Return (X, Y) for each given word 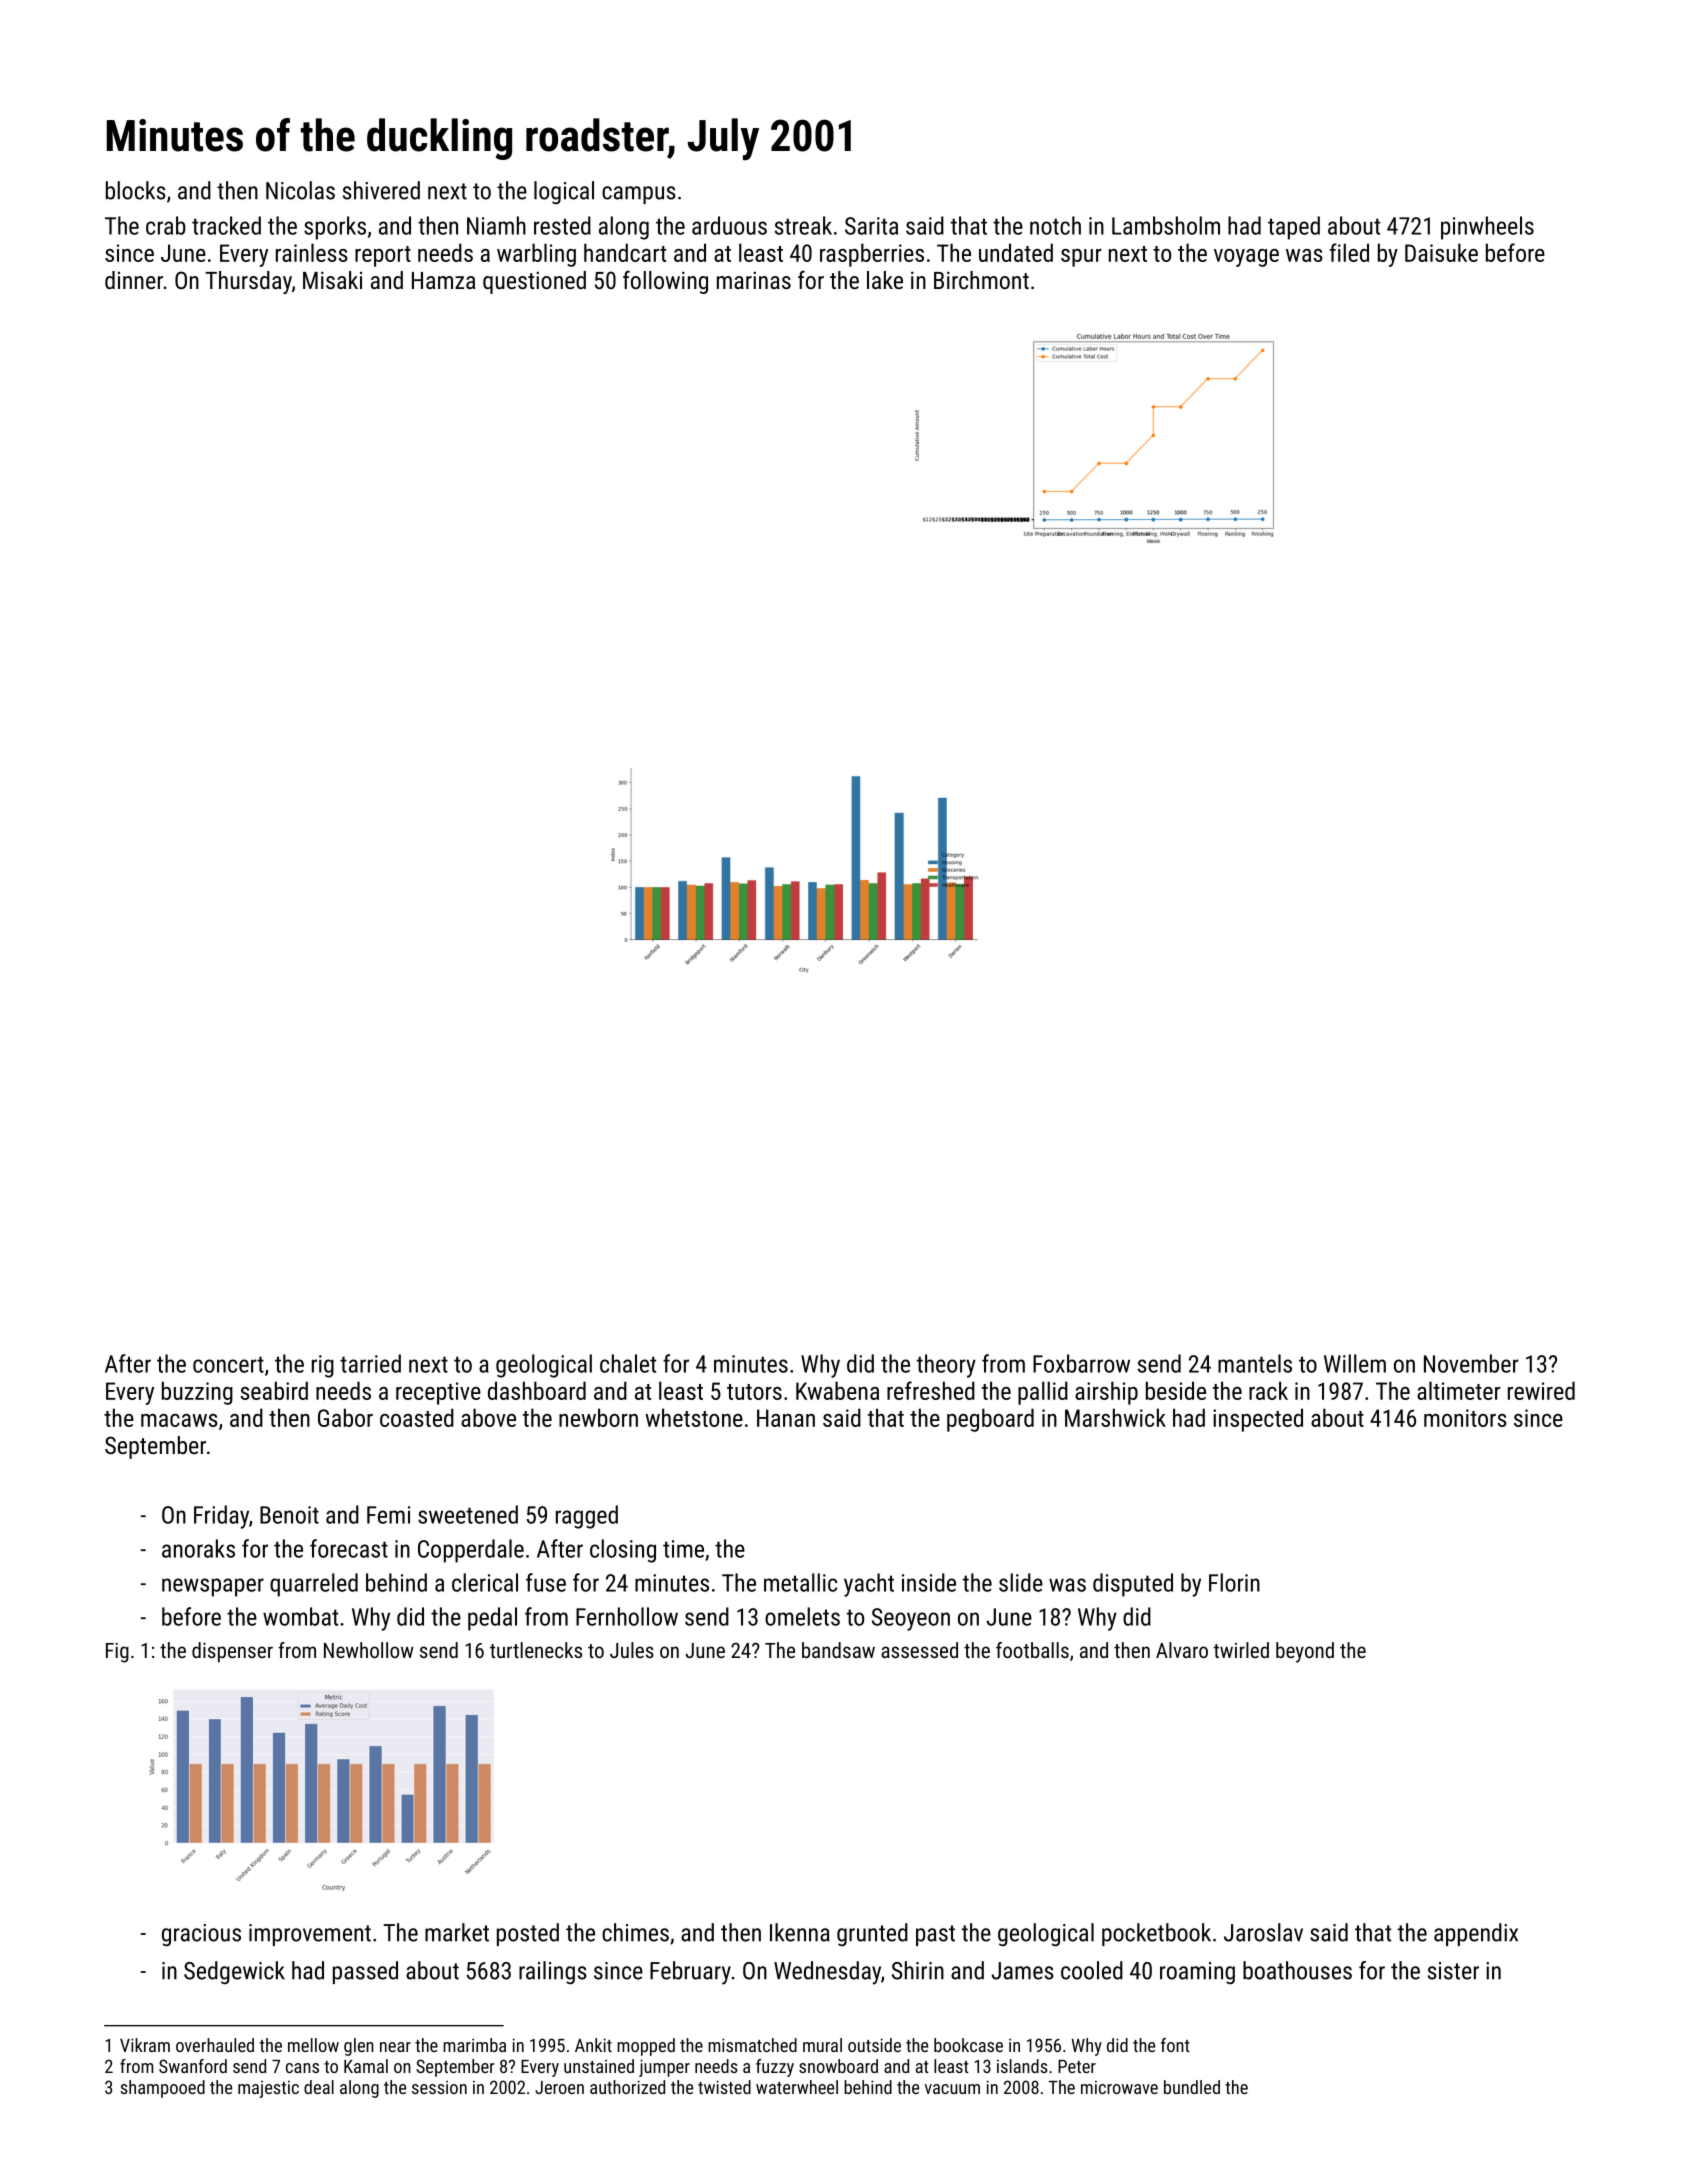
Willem (1355, 1363)
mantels (1255, 1363)
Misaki (332, 280)
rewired (1541, 1390)
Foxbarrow (1081, 1363)
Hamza (443, 280)
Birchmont (981, 280)
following (665, 282)
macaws (179, 1420)
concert (228, 1364)
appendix (1476, 1934)
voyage (1246, 258)
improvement (310, 1935)
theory (946, 1366)
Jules (632, 1650)
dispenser (232, 1652)
